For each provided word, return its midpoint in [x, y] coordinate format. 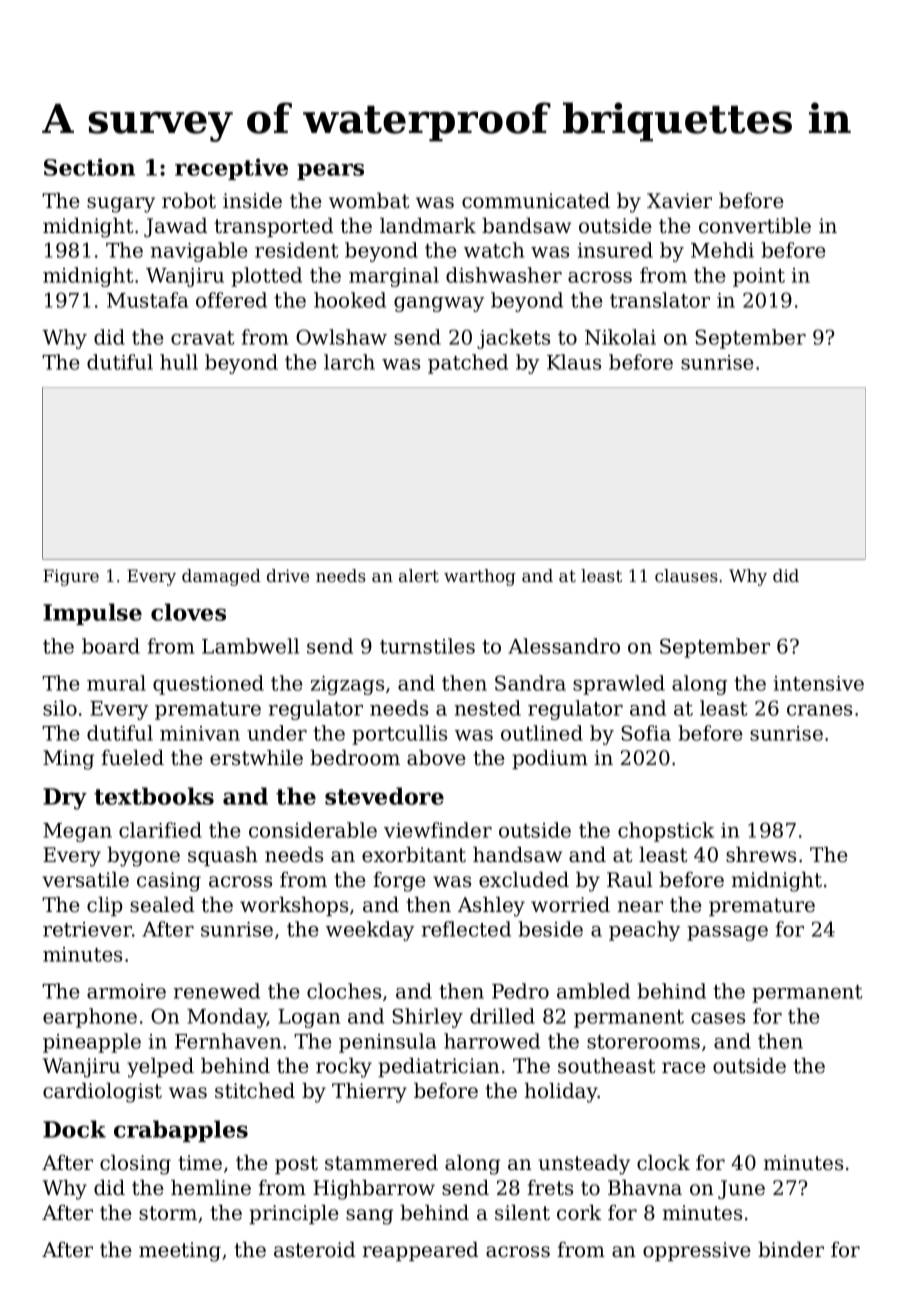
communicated [536, 201]
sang [369, 1217]
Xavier [679, 201]
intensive [819, 683]
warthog [480, 577]
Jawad [175, 227]
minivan [200, 733]
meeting [180, 1252]
